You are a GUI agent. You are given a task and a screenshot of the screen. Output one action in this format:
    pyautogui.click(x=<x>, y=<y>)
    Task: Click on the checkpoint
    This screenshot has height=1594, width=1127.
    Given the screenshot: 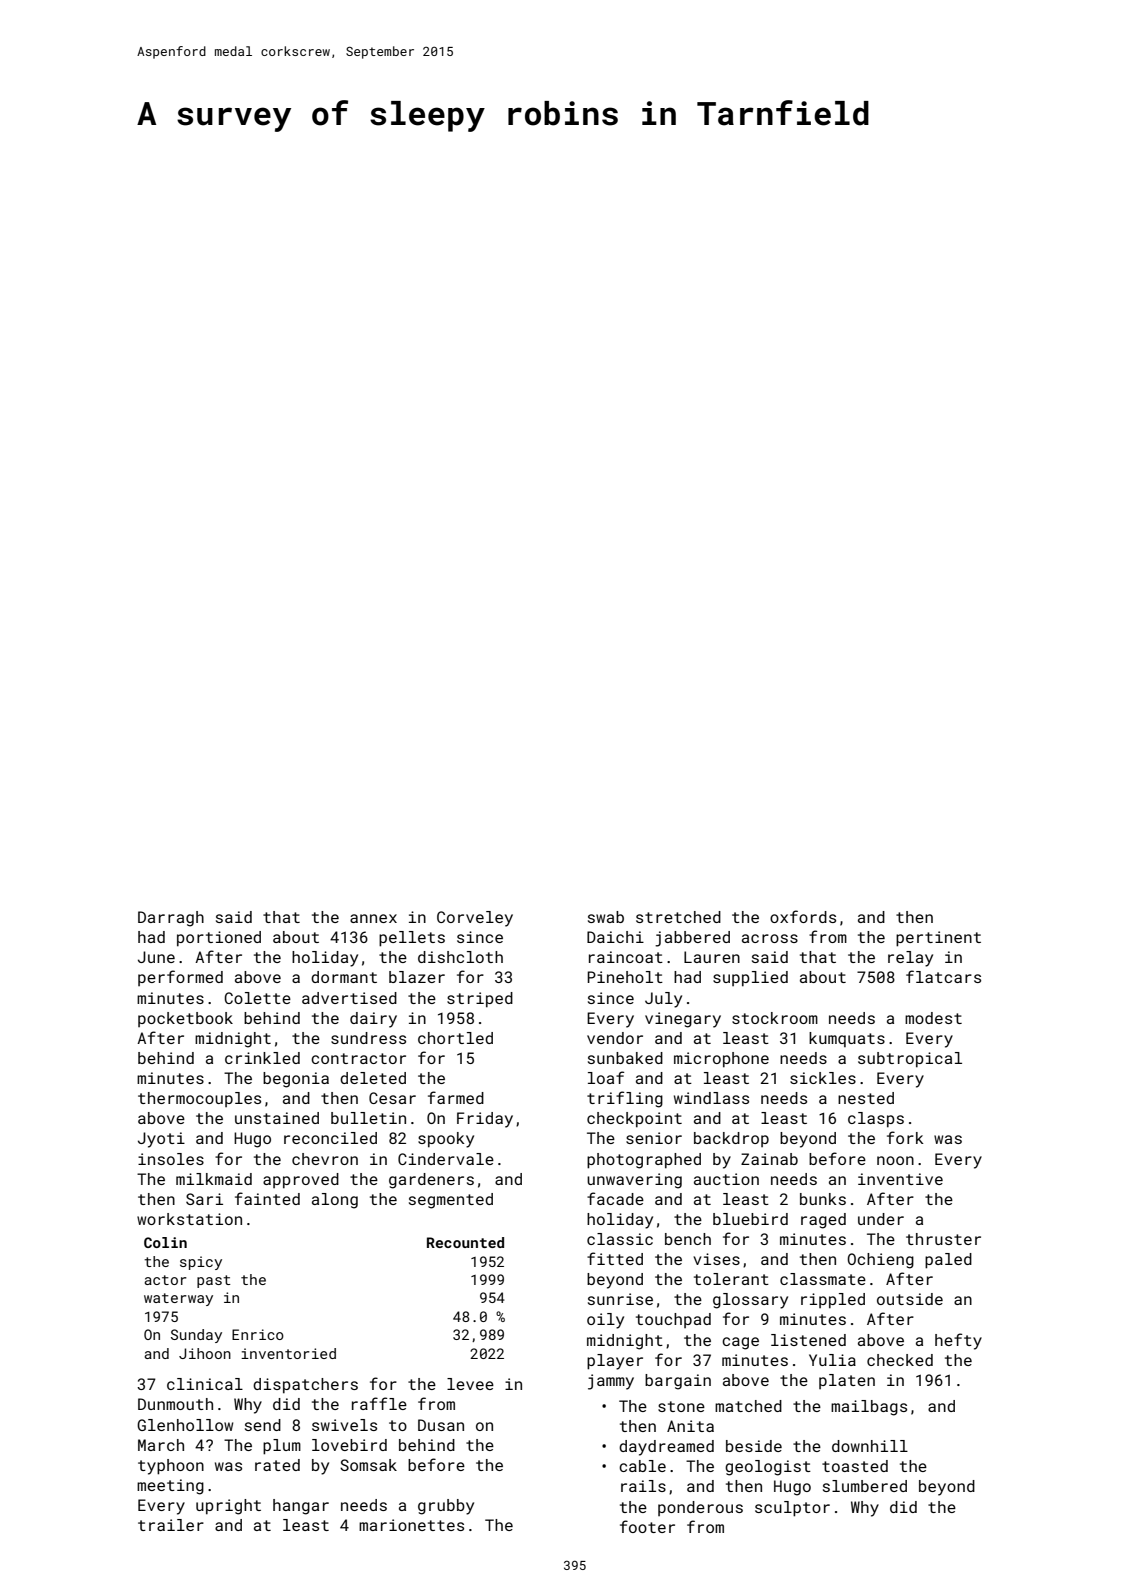 What is the action you would take?
    pyautogui.click(x=634, y=1120)
